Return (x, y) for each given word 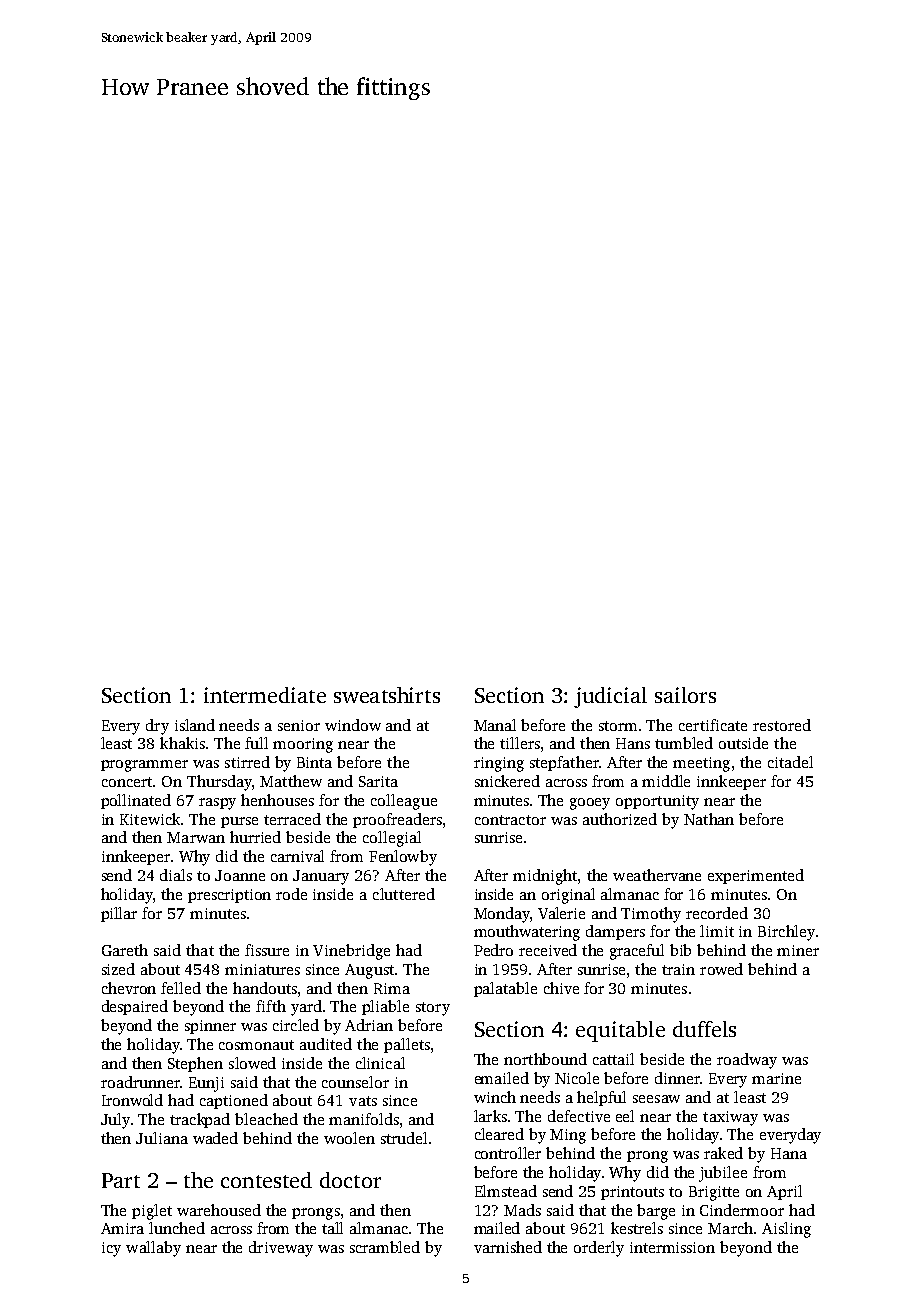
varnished (508, 1247)
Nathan (709, 819)
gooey (590, 804)
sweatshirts (387, 695)
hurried (255, 837)
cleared (499, 1134)
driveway (281, 1249)
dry (157, 727)
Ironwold (132, 1100)
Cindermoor (742, 1210)
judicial (610, 697)
